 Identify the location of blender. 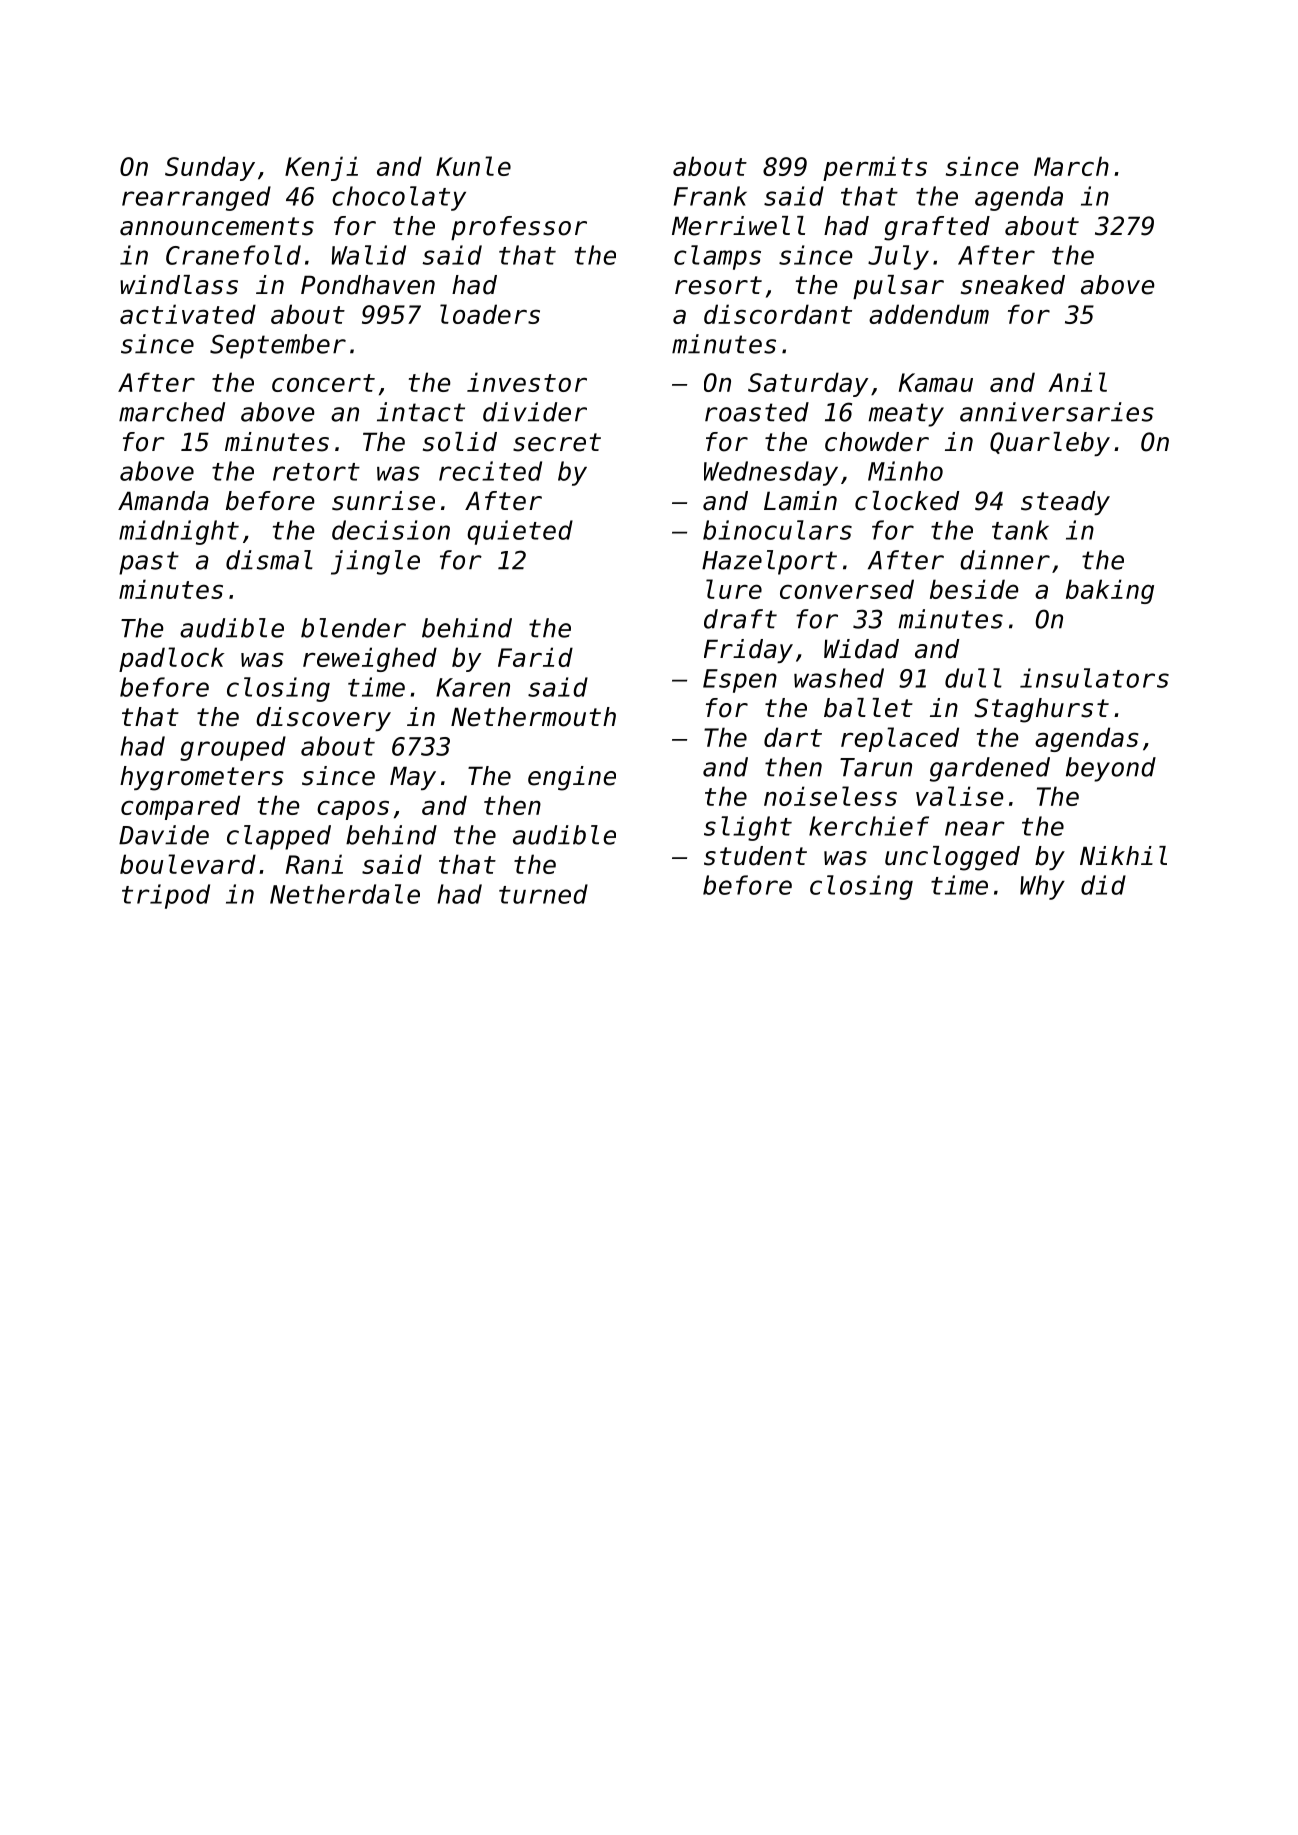
(353, 628).
